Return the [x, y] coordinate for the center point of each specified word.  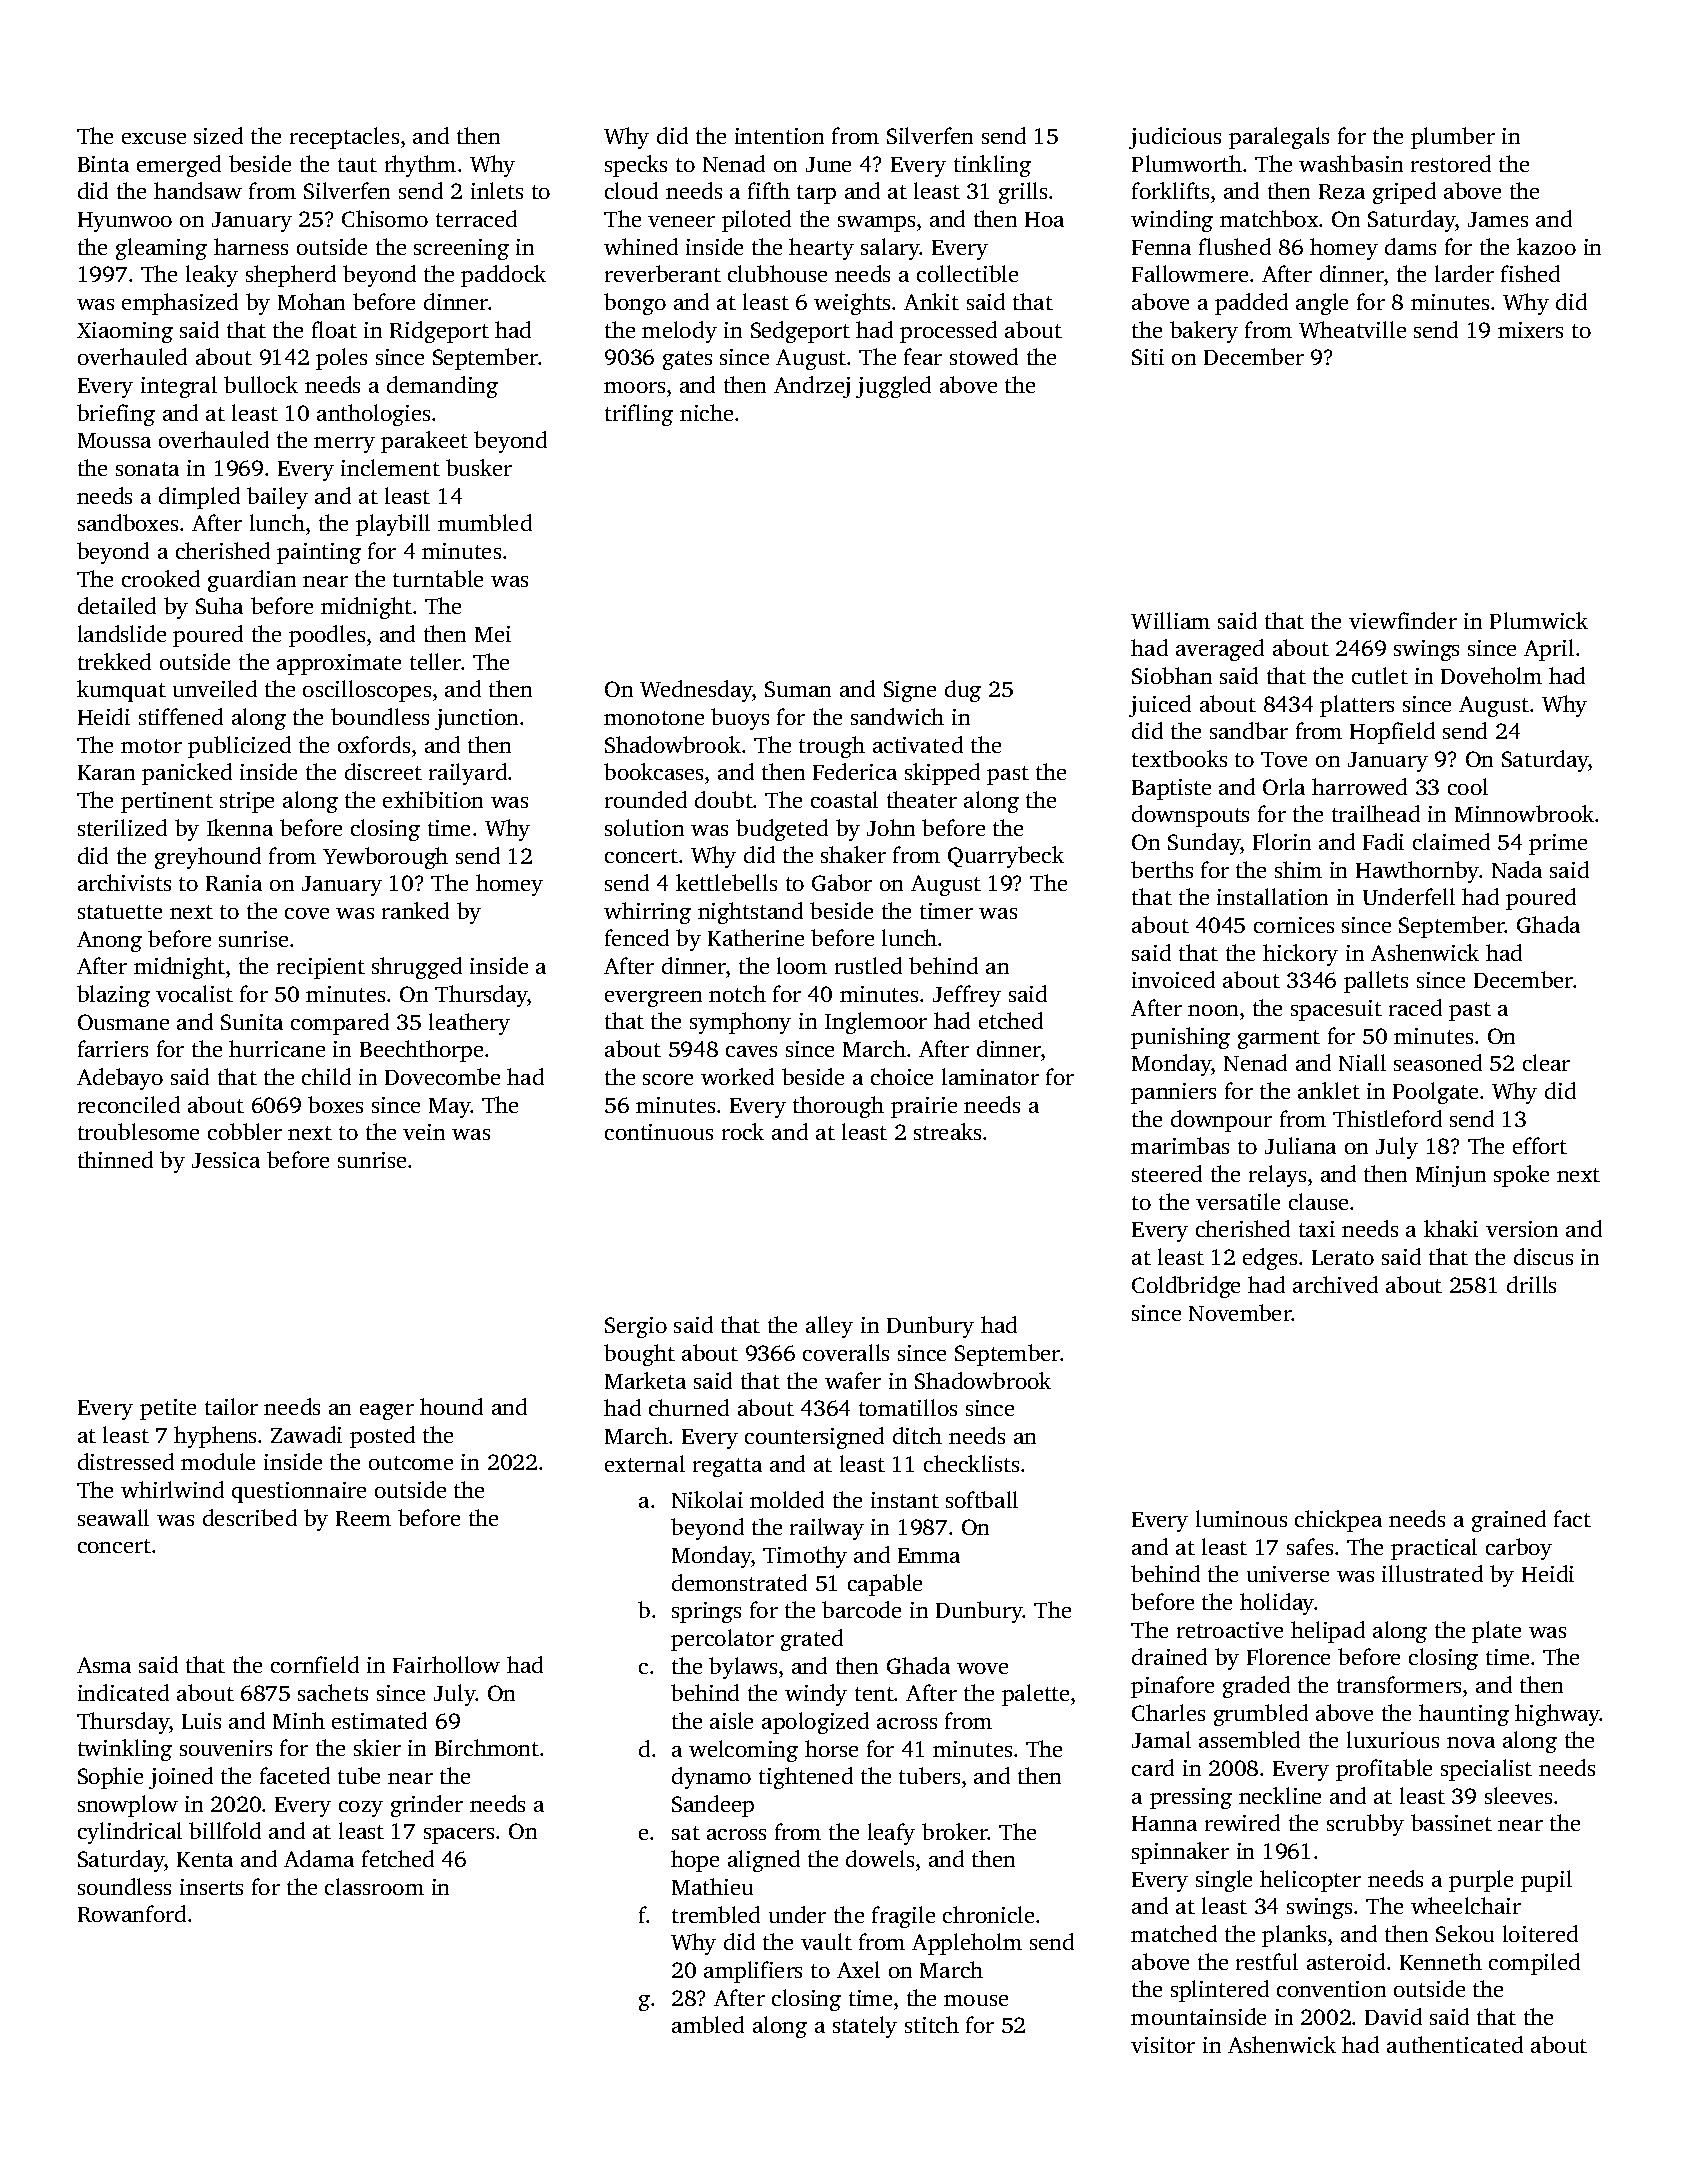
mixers [1530, 330]
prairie [924, 1107]
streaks [947, 1131]
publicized [239, 747]
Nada [1517, 869]
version [1522, 1229]
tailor [231, 1406]
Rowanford [132, 1913]
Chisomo [385, 218]
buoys [740, 719]
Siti [1148, 357]
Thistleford [1387, 1118]
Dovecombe [442, 1076]
